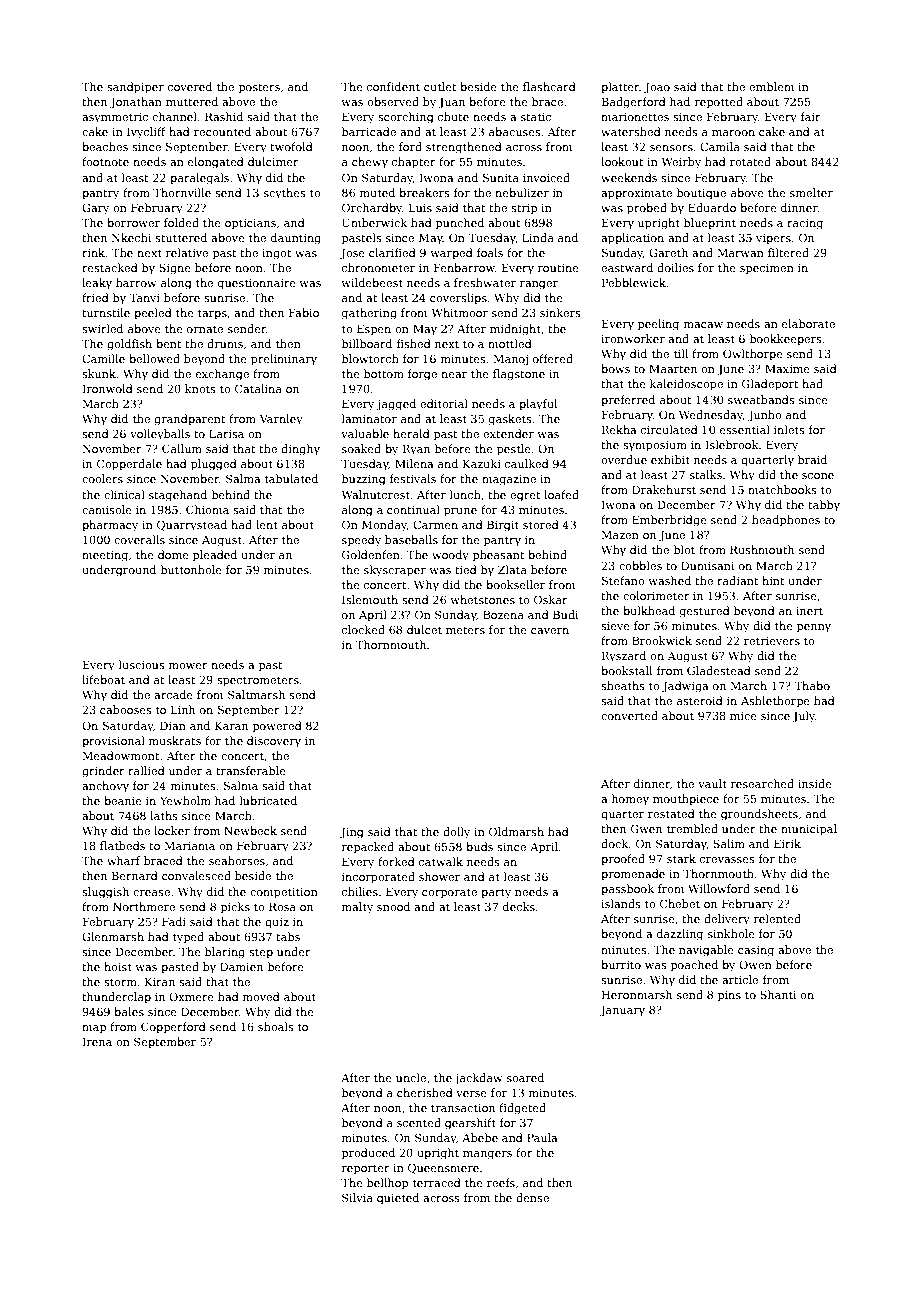 The width and height of the document is (924, 1308). What do you see at coordinates (413, 509) in the document?
I see `continual` at bounding box center [413, 509].
